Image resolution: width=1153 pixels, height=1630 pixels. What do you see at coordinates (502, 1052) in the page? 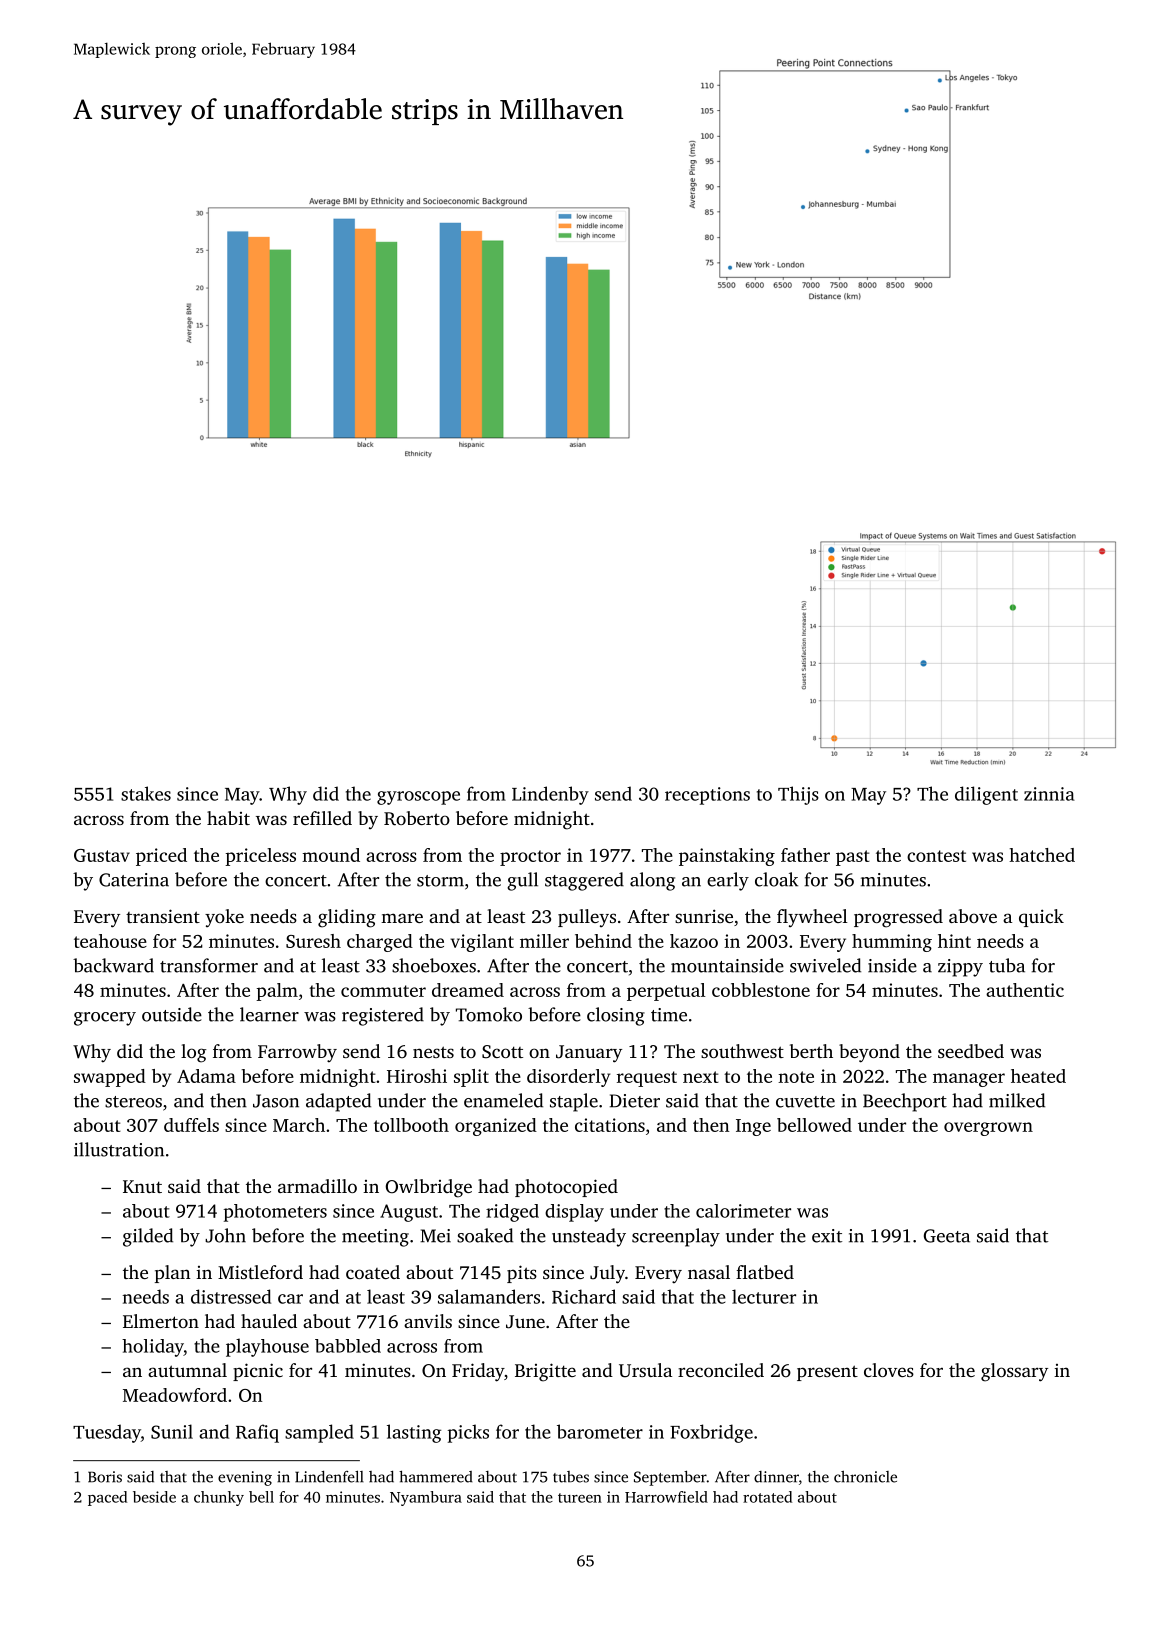
I see `Scott` at bounding box center [502, 1052].
